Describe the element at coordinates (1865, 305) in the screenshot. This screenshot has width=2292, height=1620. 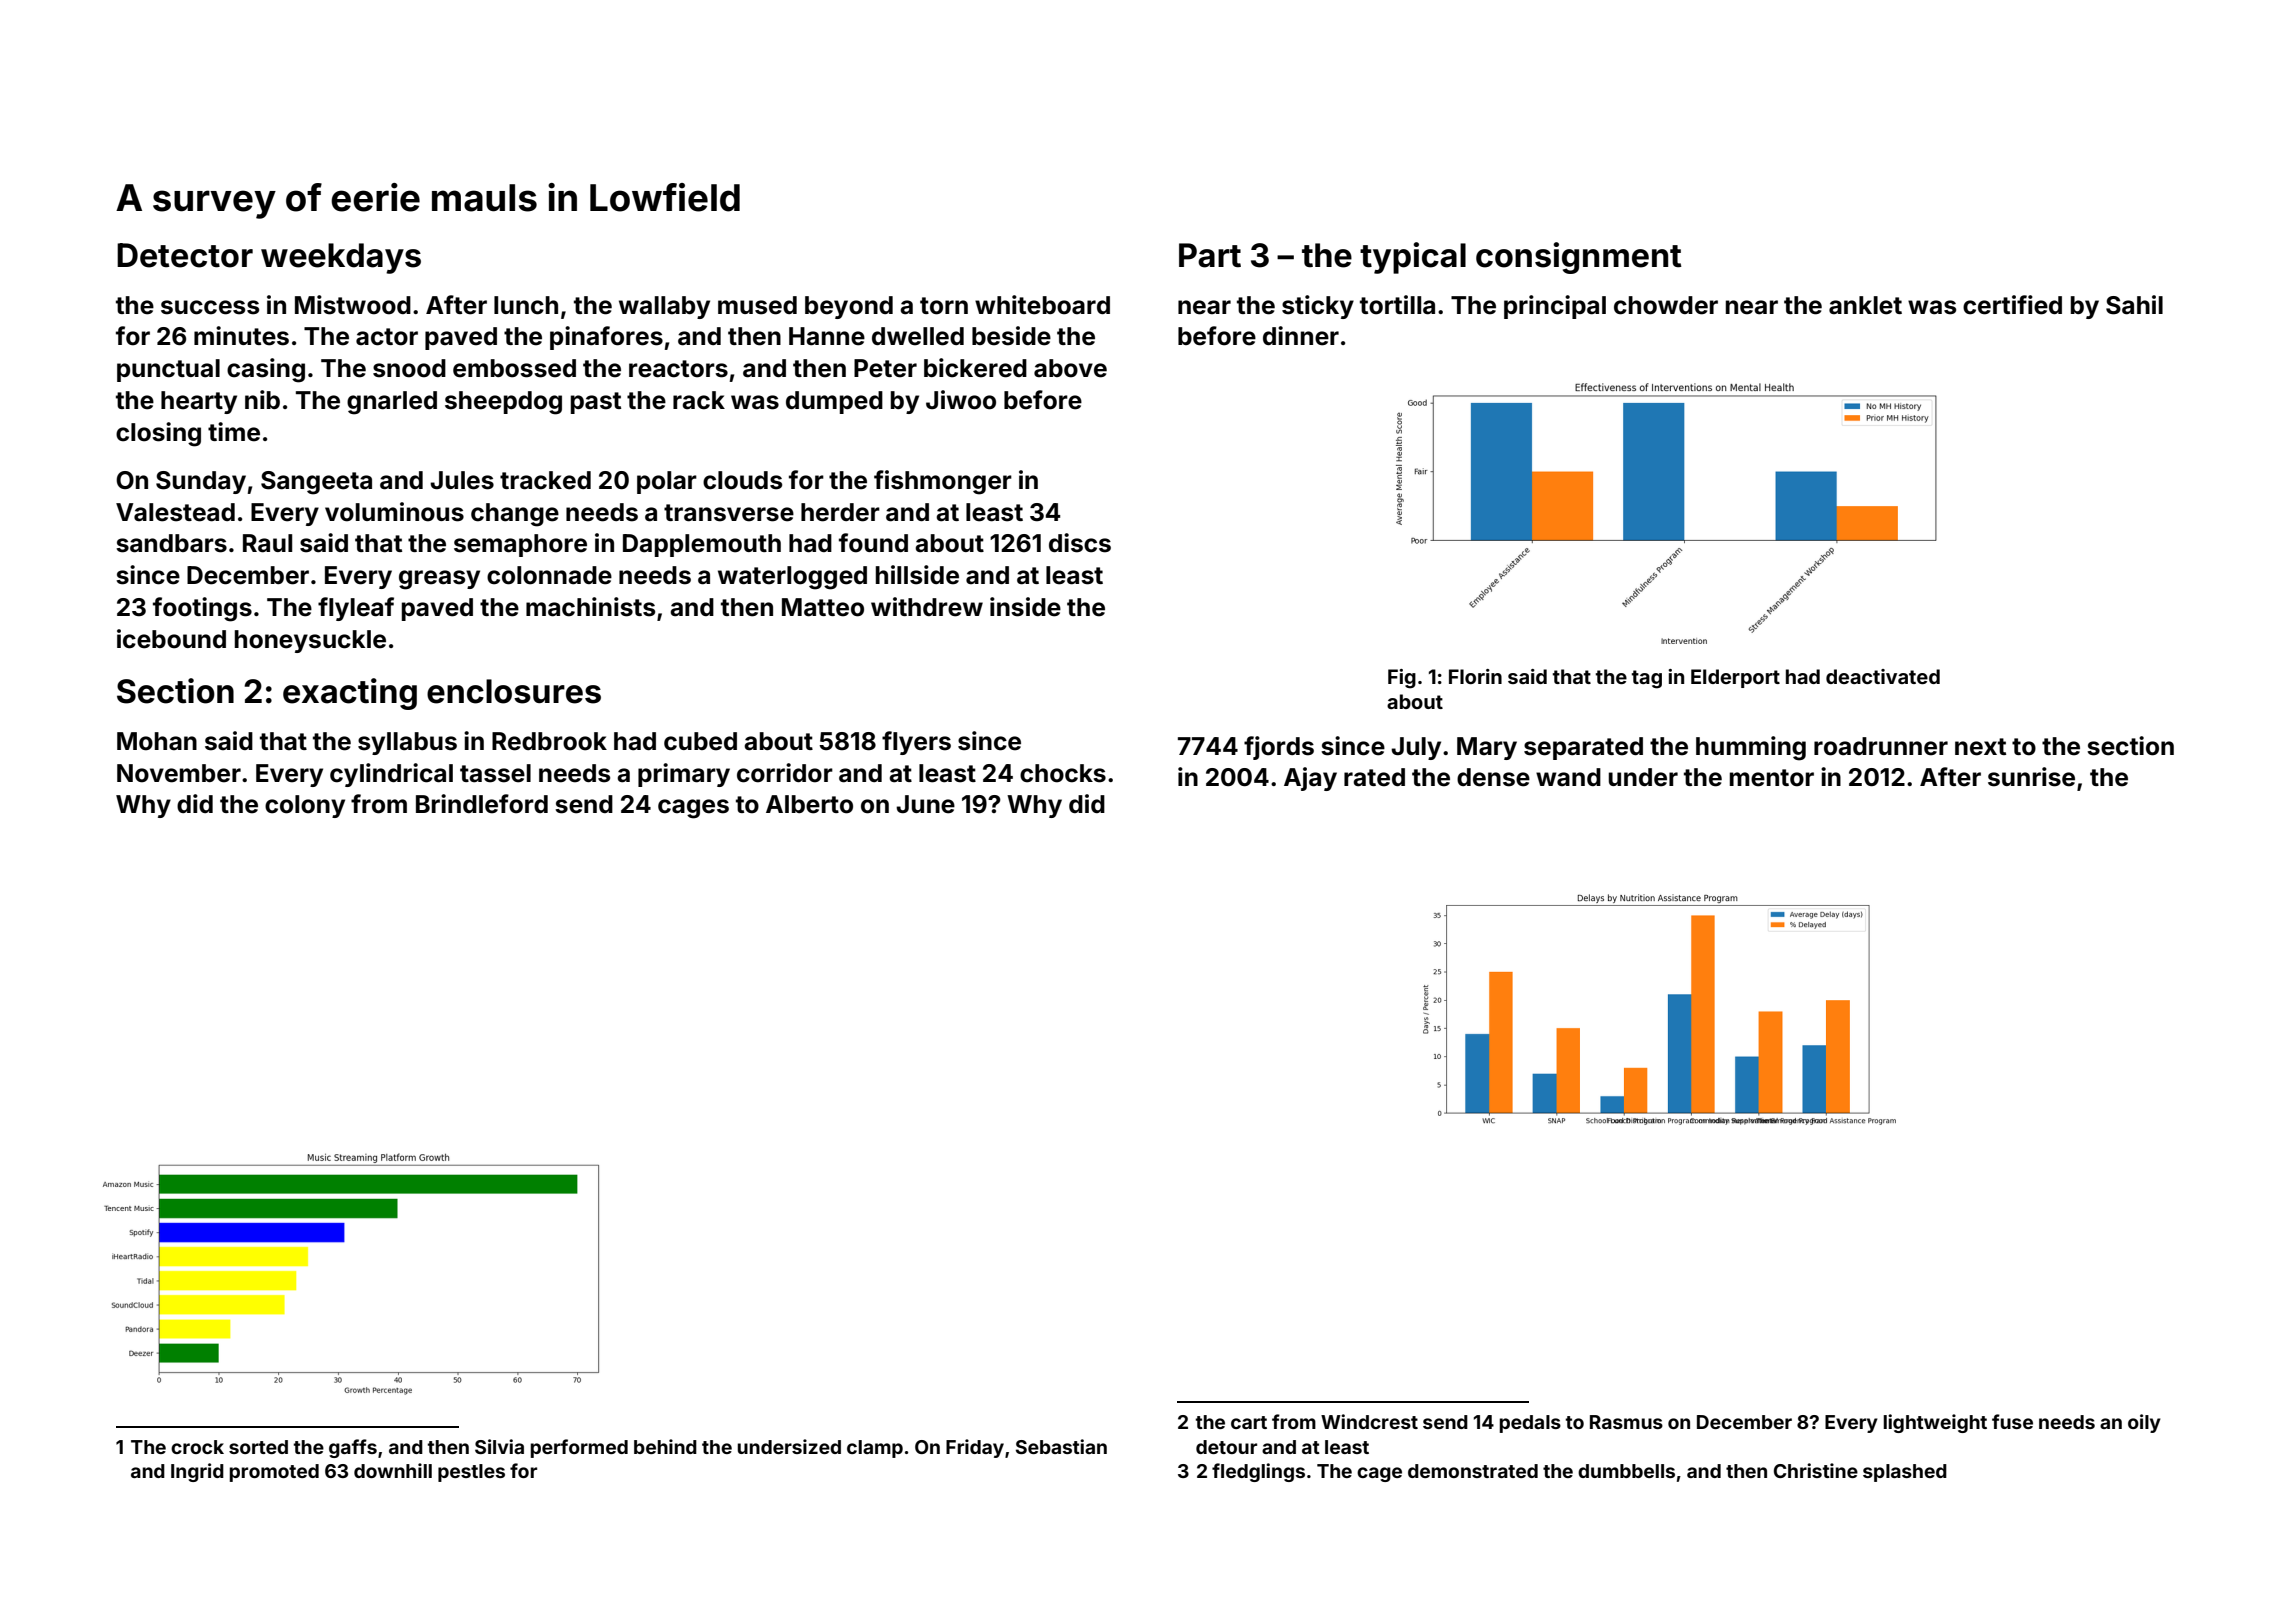
I see `anklet` at that location.
